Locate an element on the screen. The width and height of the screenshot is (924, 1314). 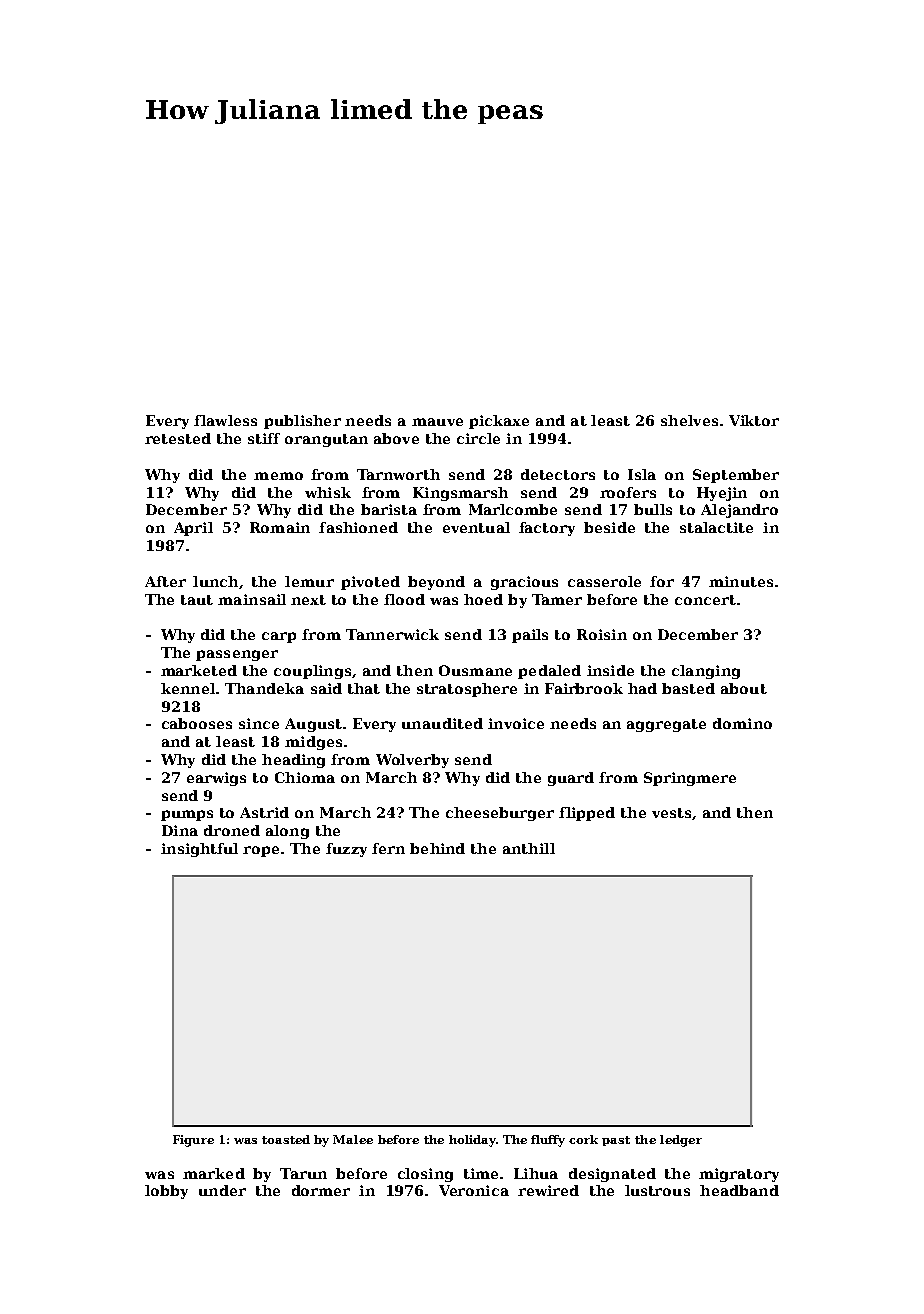
that is located at coordinates (364, 688).
